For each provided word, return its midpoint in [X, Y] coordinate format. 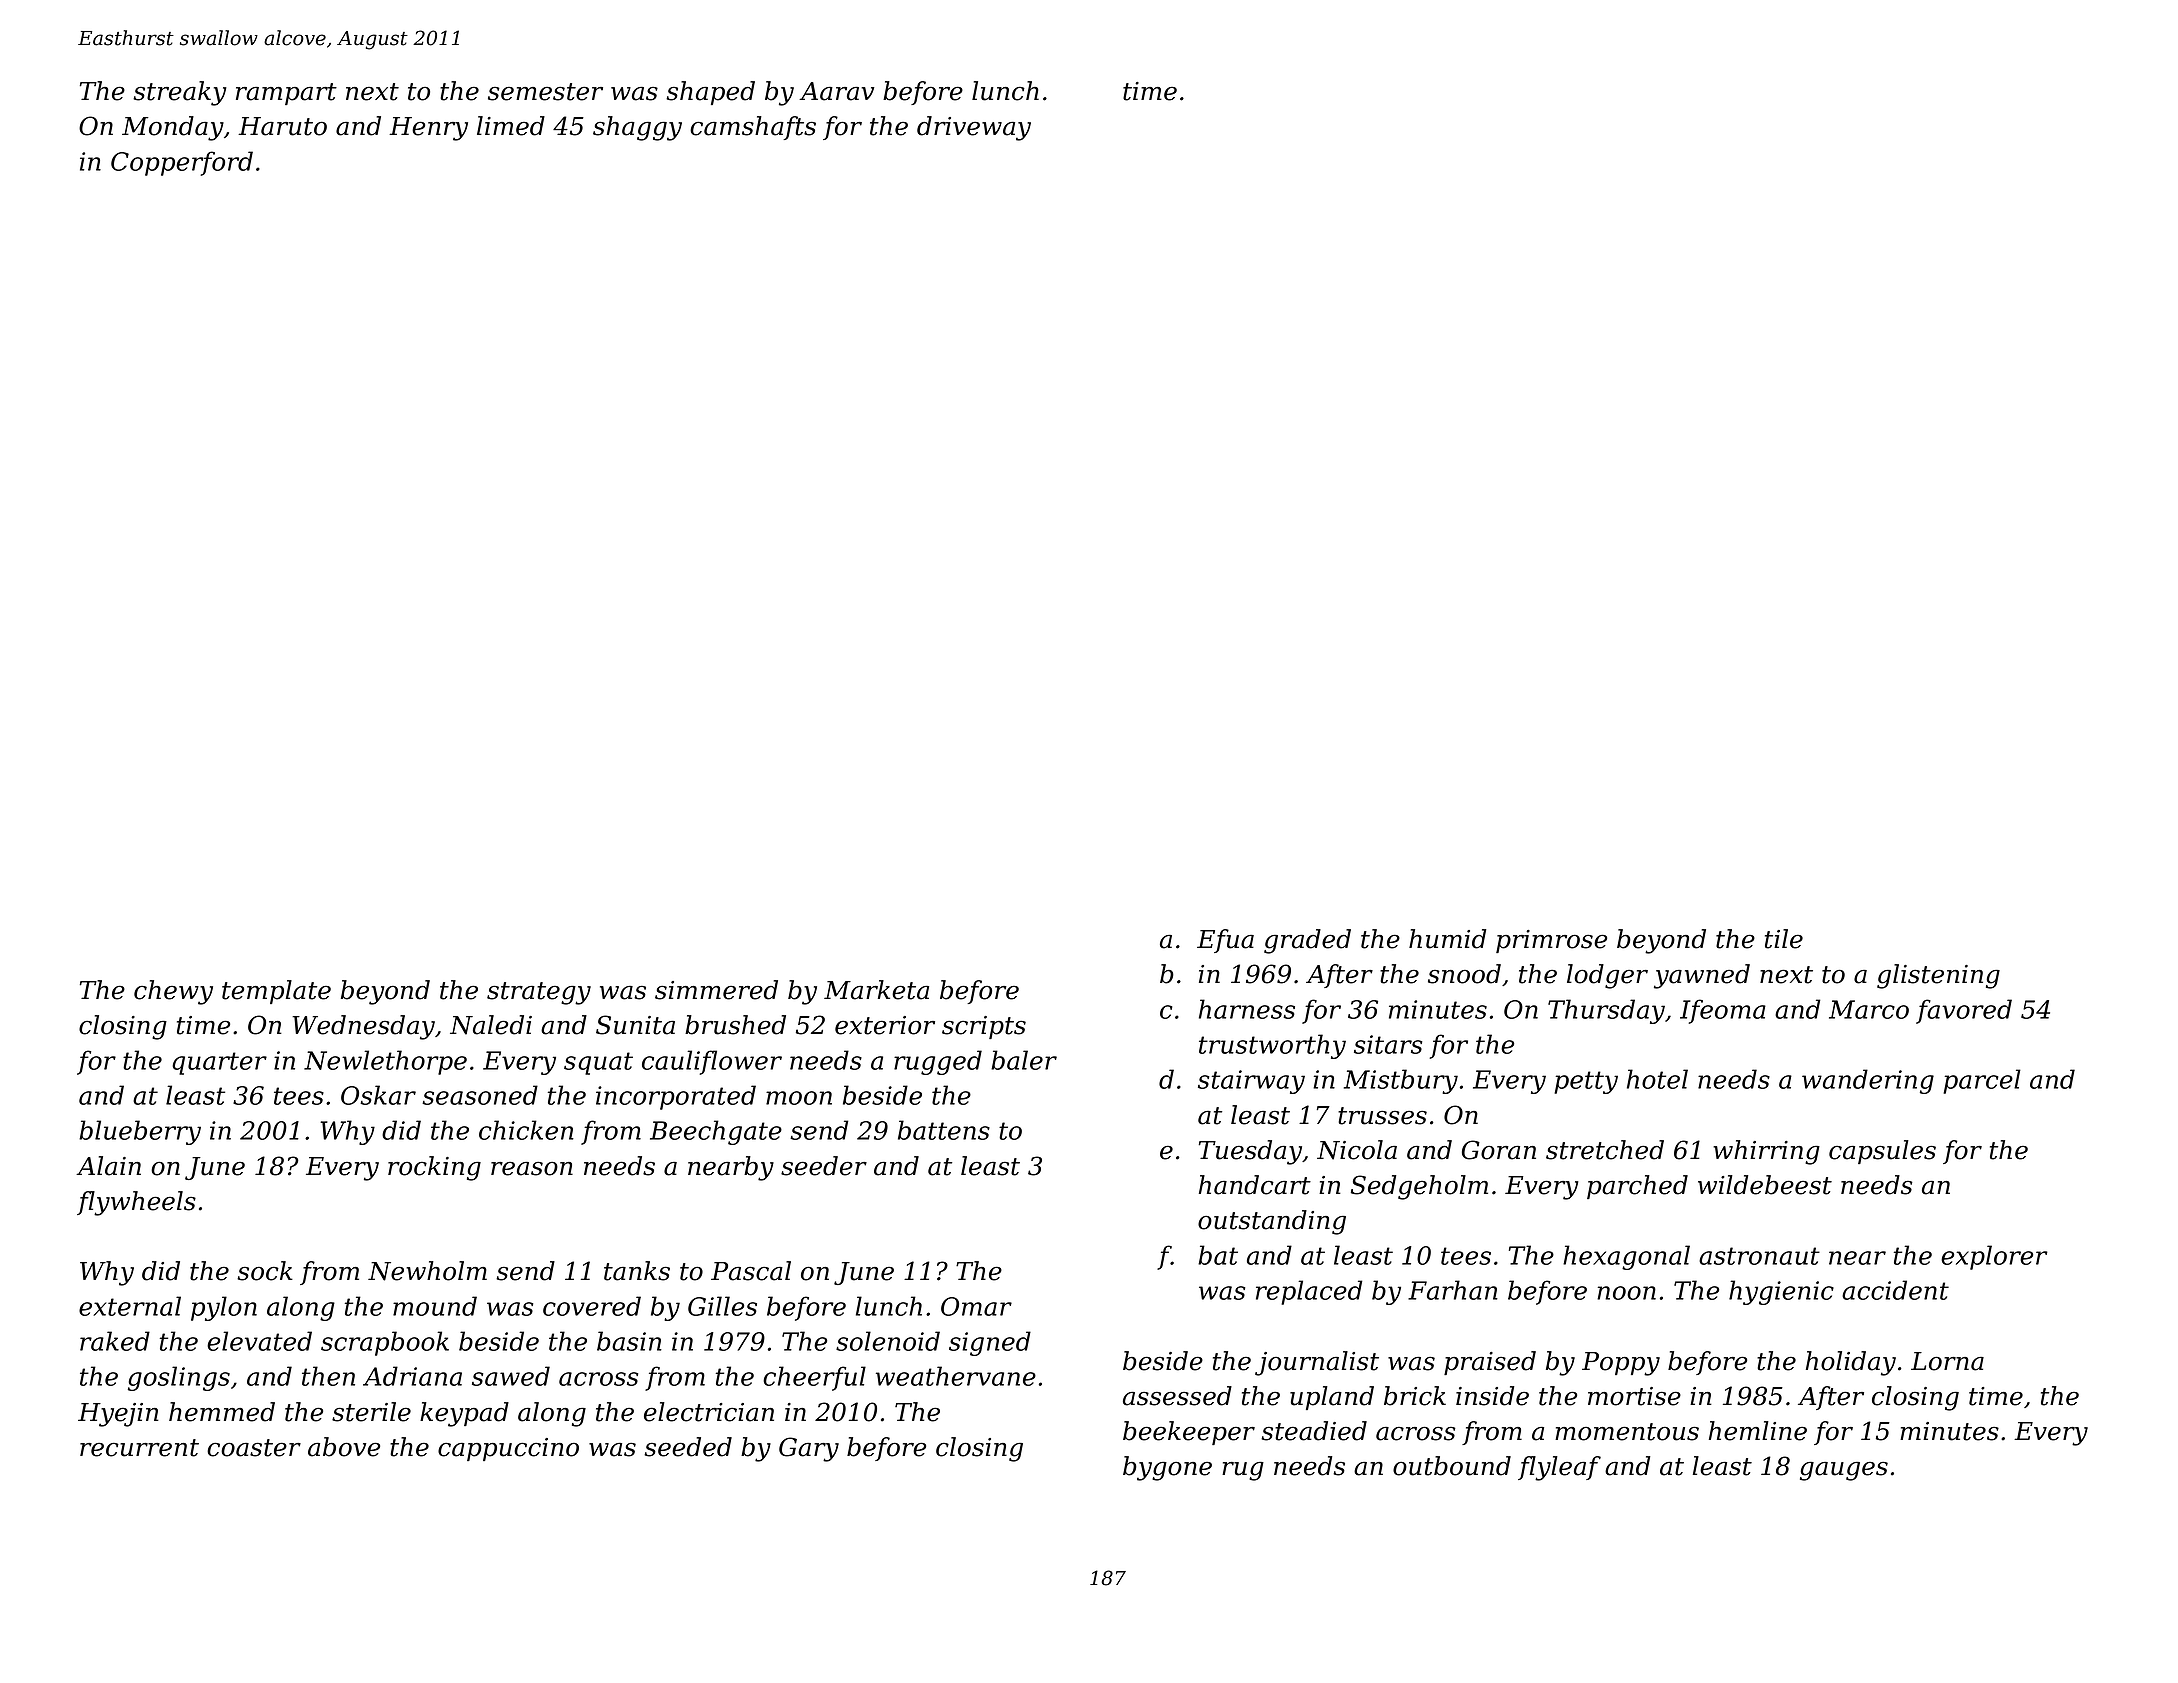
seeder [824, 1166]
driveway [974, 128]
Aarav [837, 91]
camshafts [753, 128]
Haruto [282, 126]
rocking [434, 1168]
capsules [1882, 1152]
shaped [710, 93]
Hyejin [118, 1415]
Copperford [182, 163]
